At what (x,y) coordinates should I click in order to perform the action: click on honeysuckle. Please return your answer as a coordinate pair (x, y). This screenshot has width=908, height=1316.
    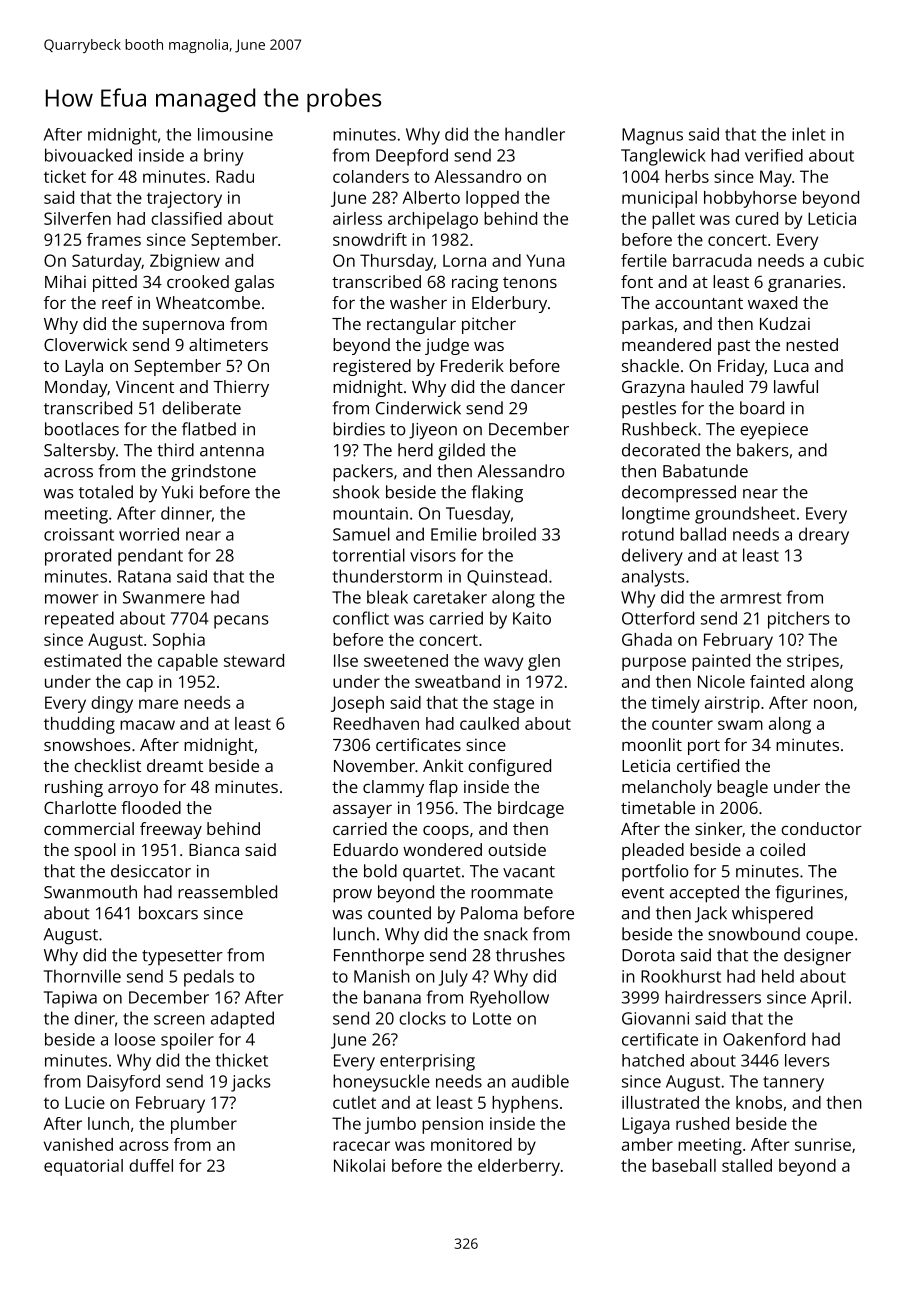
    Looking at the image, I should click on (381, 1083).
